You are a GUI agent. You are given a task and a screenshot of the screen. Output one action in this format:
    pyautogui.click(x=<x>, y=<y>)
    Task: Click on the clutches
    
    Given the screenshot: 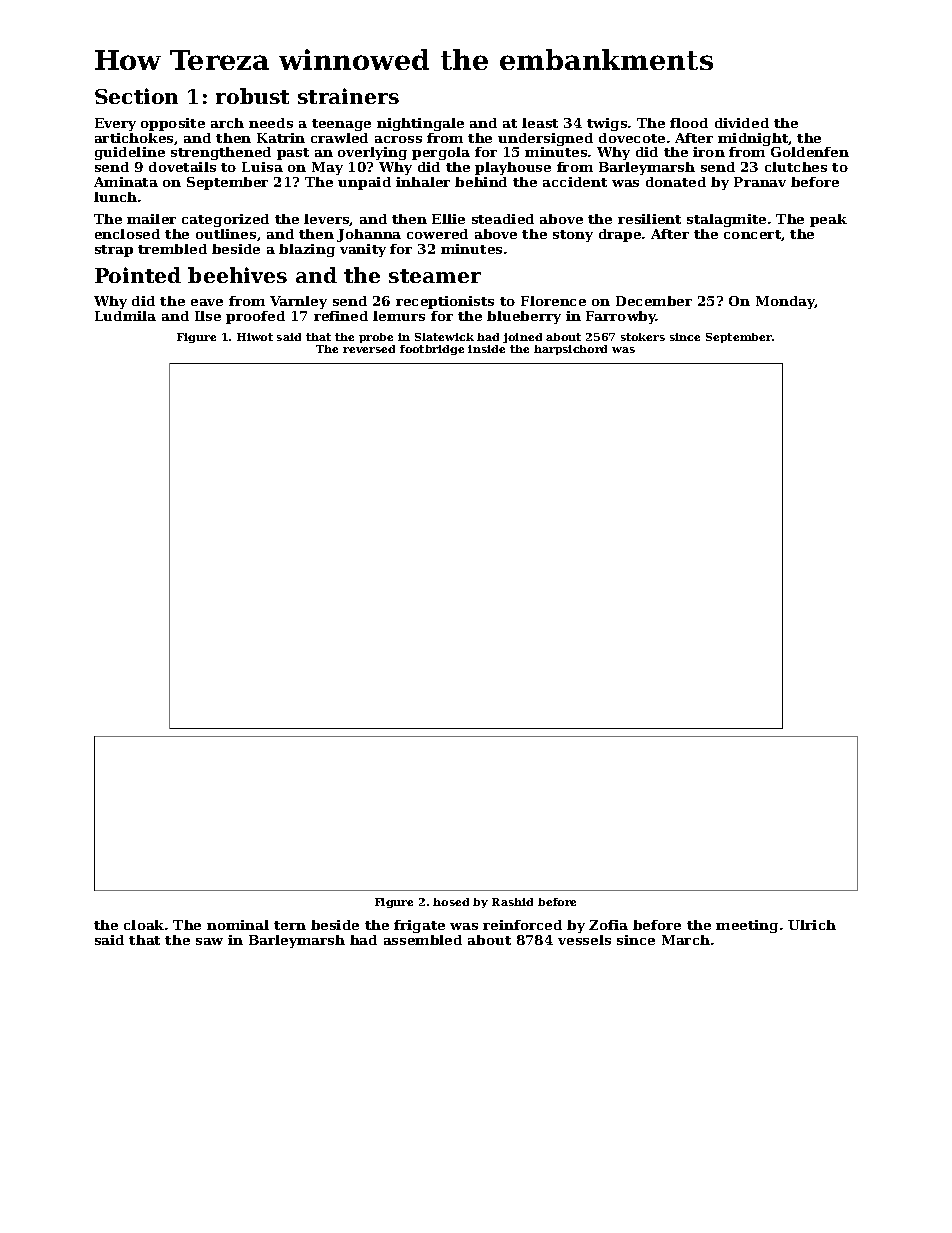 What is the action you would take?
    pyautogui.click(x=796, y=167)
